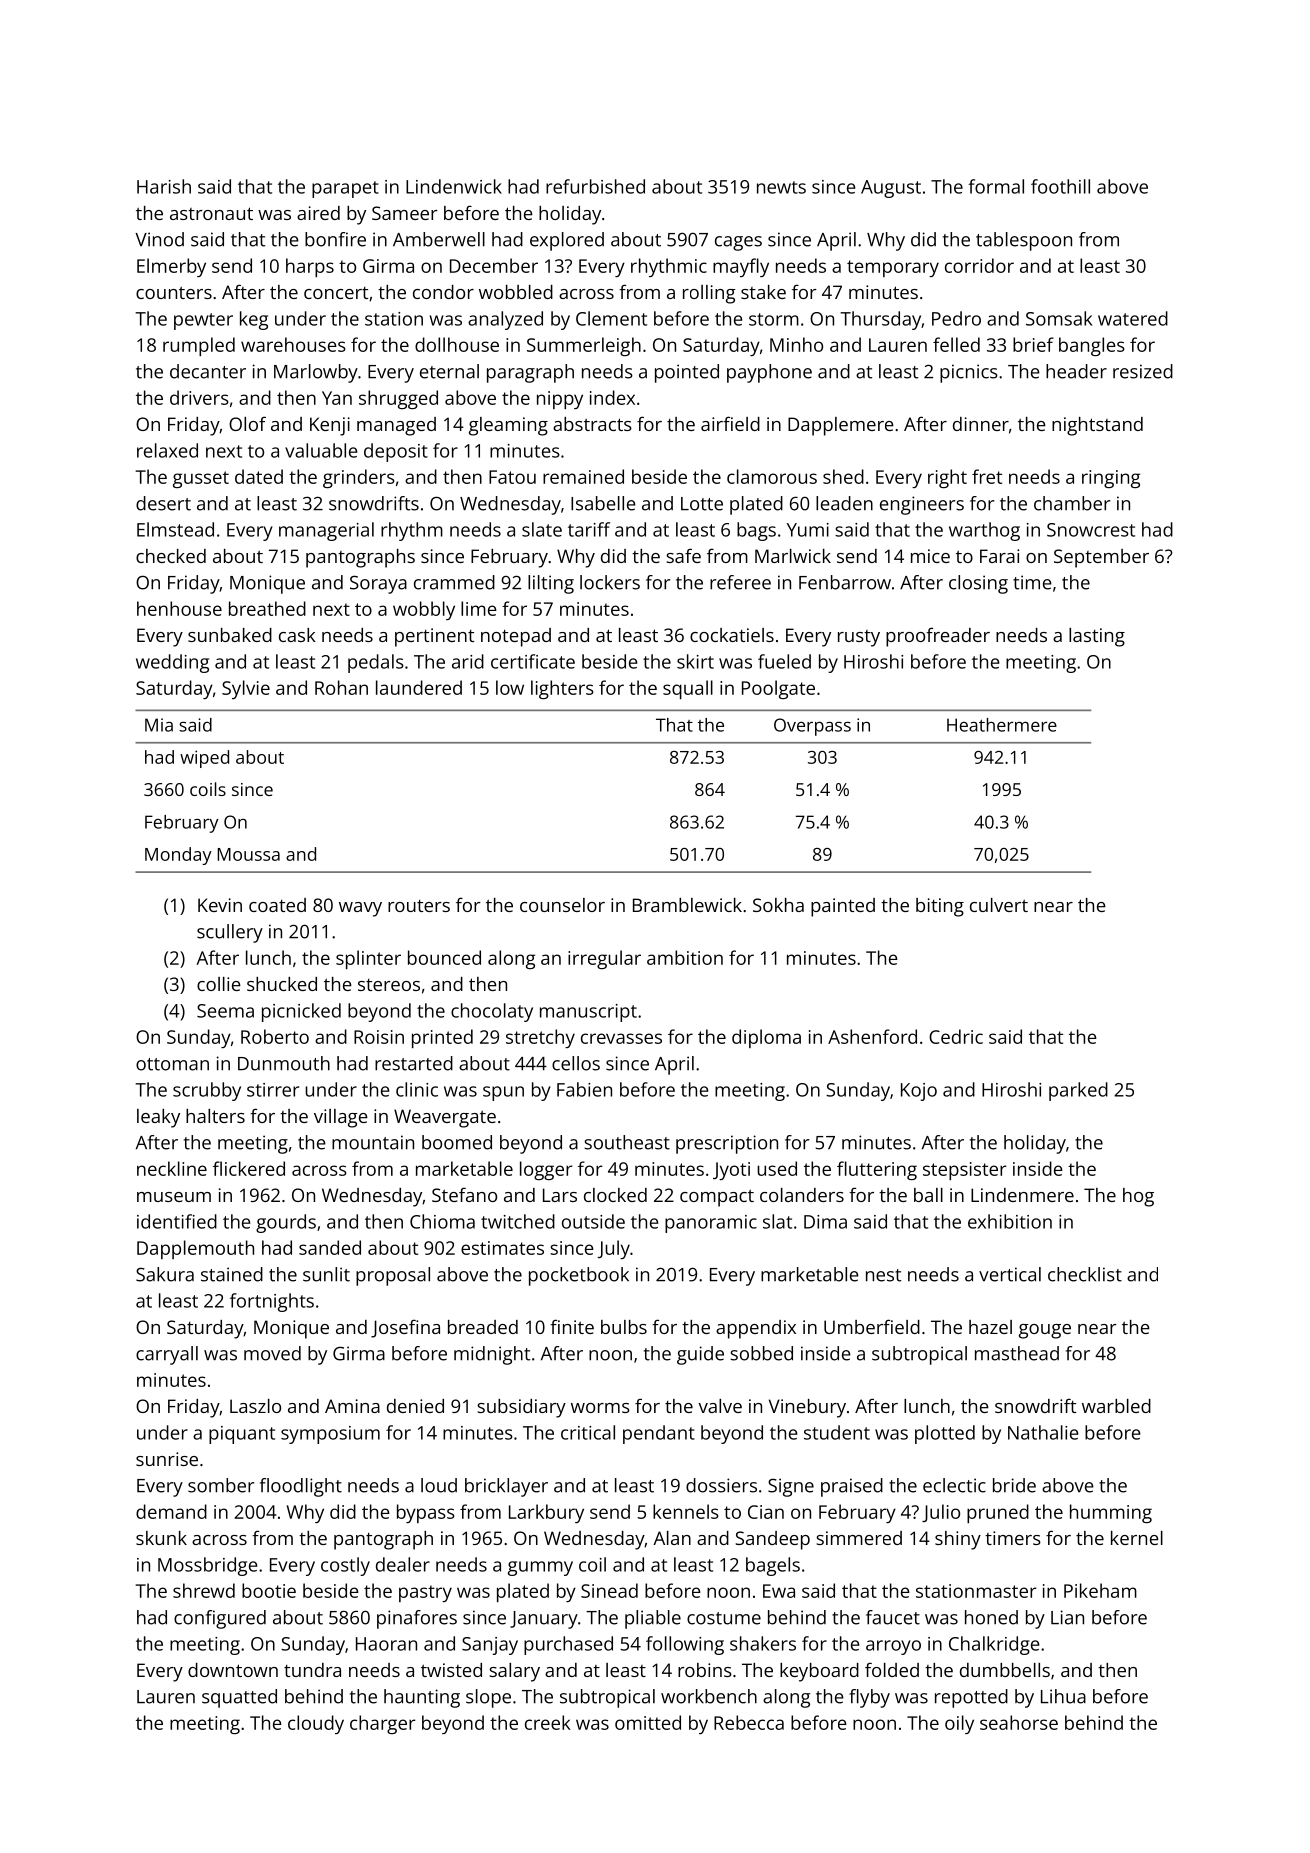 This screenshot has width=1310, height=1853. I want to click on Cedric, so click(956, 1036).
